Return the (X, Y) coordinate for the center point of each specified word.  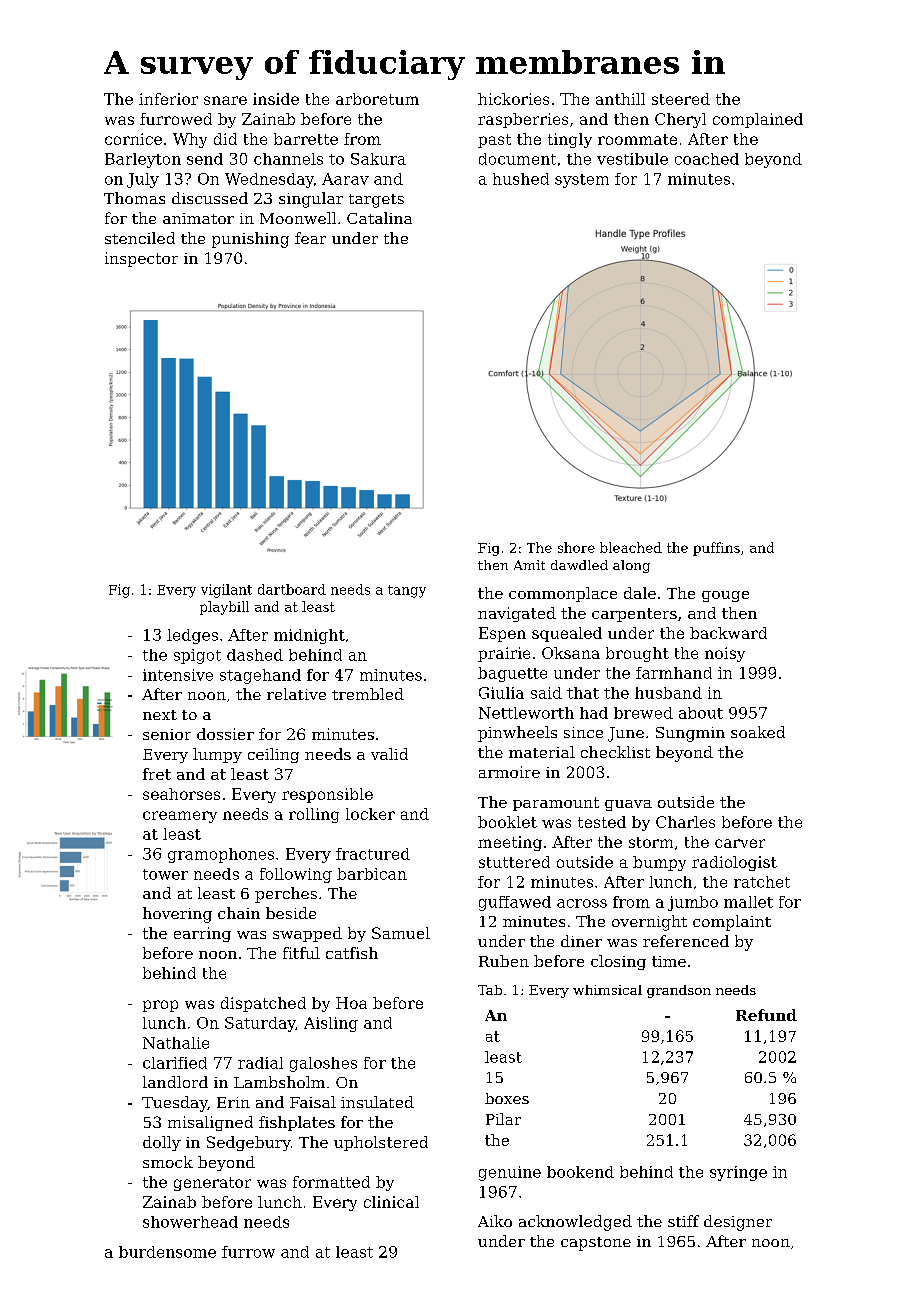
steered (681, 99)
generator (212, 1184)
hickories (513, 99)
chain (239, 913)
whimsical (607, 990)
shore (576, 547)
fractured (373, 854)
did (225, 139)
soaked (758, 732)
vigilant (226, 591)
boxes (507, 1098)
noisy (725, 654)
